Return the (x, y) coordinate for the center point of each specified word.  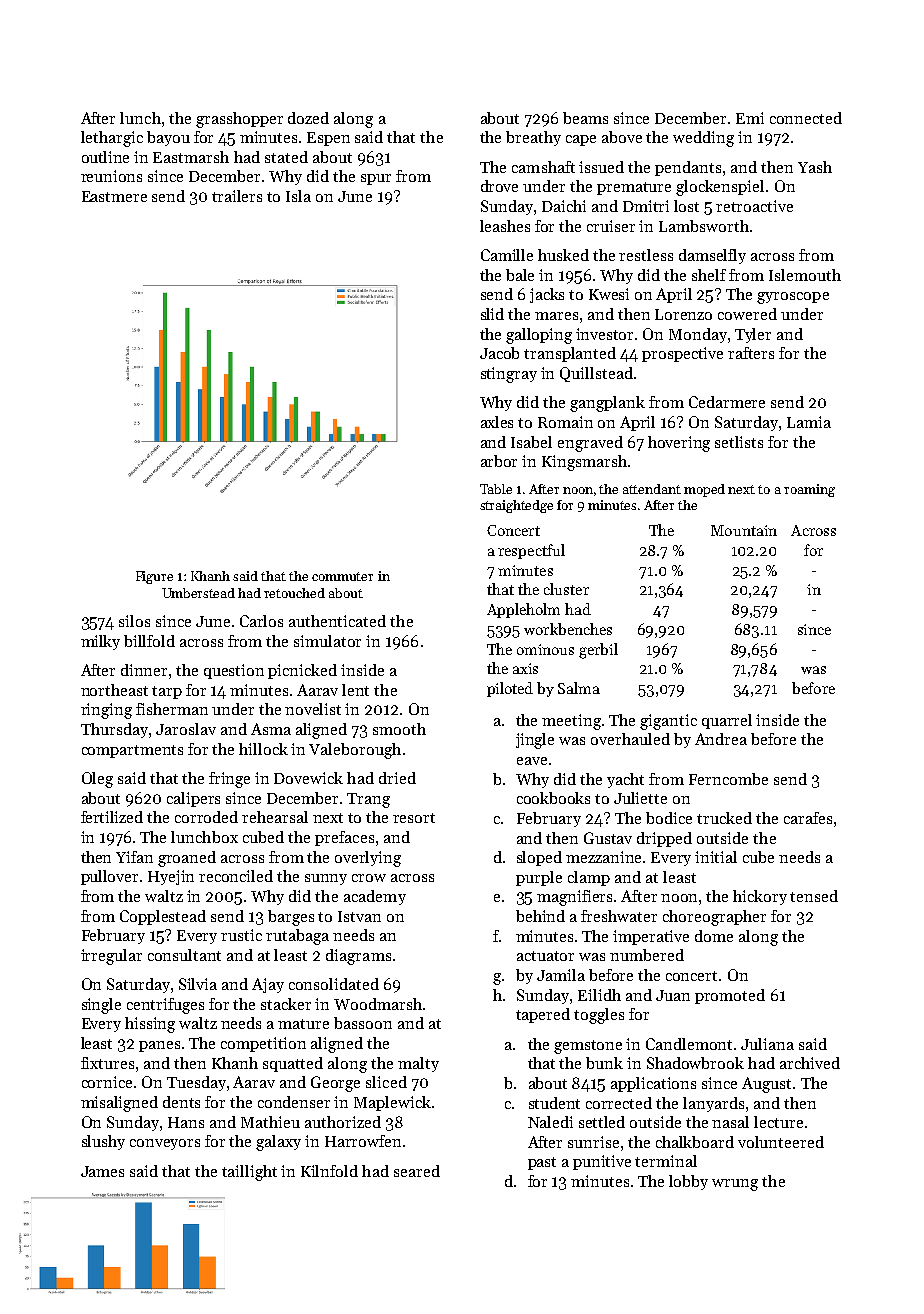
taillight (249, 1173)
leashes (505, 226)
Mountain (744, 530)
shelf (709, 275)
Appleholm (523, 610)
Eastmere (114, 196)
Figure (154, 577)
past (542, 1163)
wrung (735, 1185)
